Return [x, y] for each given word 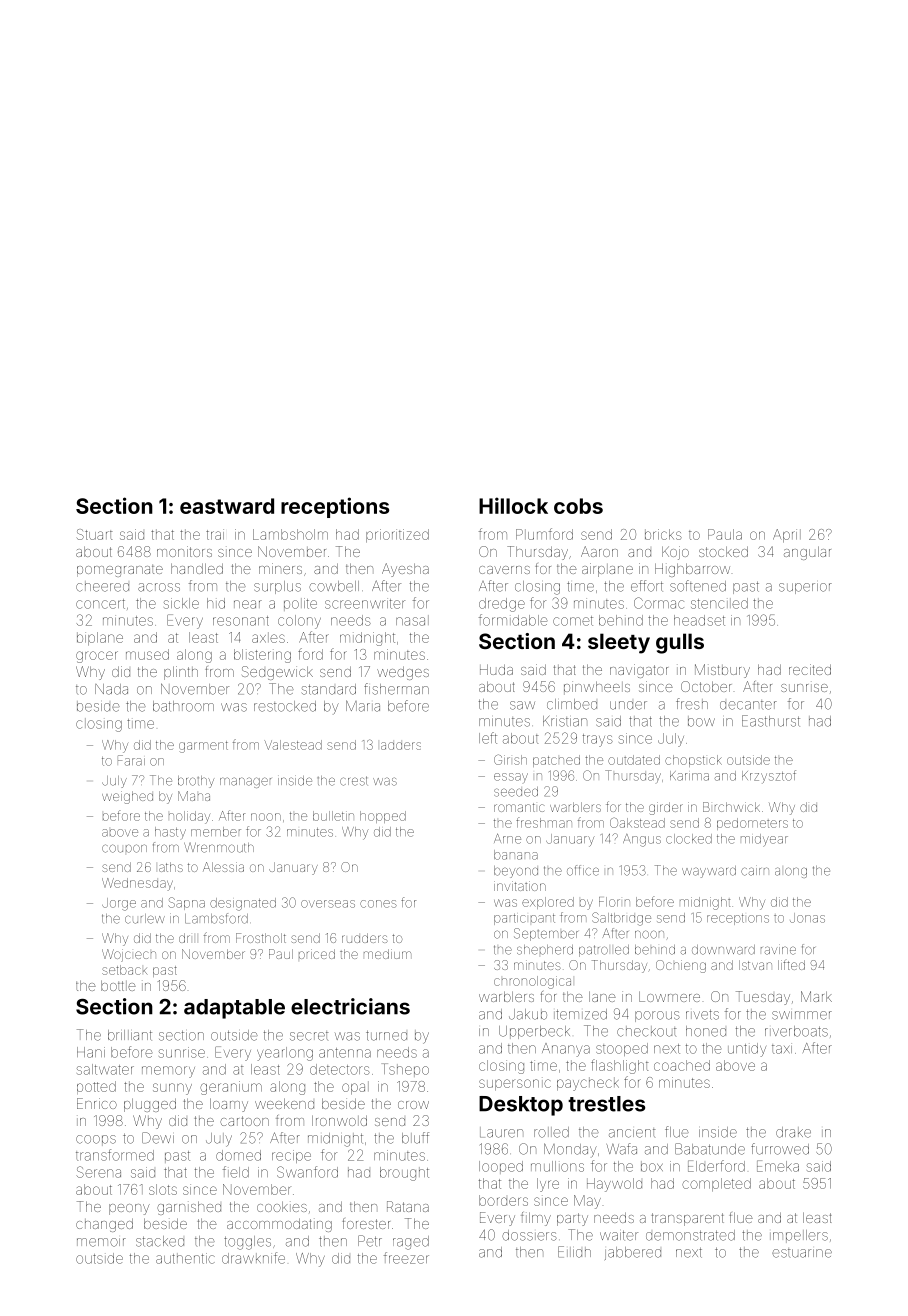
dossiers [529, 1235]
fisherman [396, 689]
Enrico [97, 1103]
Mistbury [722, 671]
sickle [181, 603]
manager [245, 782]
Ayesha [405, 570]
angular [807, 553]
